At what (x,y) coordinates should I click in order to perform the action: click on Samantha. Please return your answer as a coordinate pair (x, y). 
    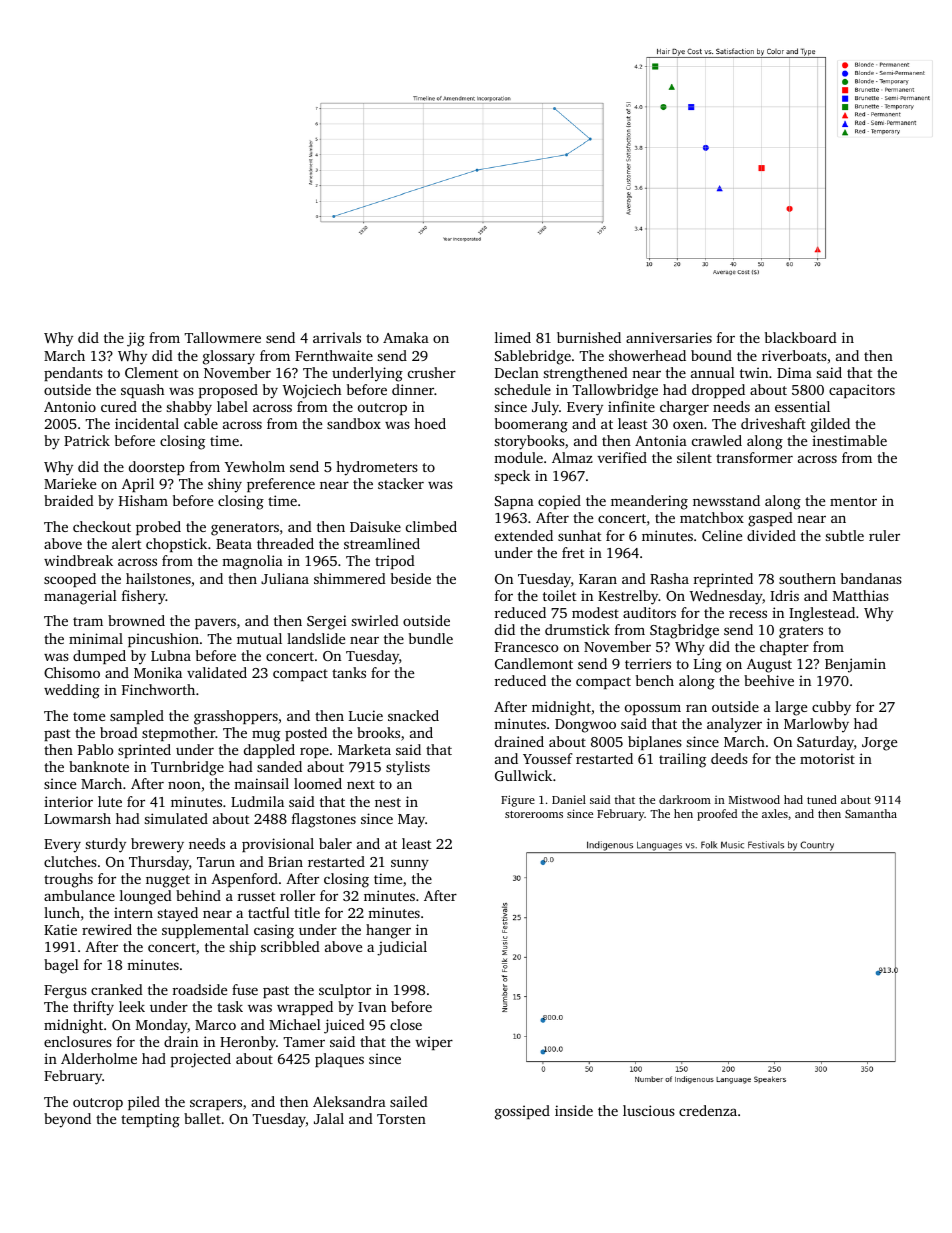
    Looking at the image, I should click on (871, 813).
